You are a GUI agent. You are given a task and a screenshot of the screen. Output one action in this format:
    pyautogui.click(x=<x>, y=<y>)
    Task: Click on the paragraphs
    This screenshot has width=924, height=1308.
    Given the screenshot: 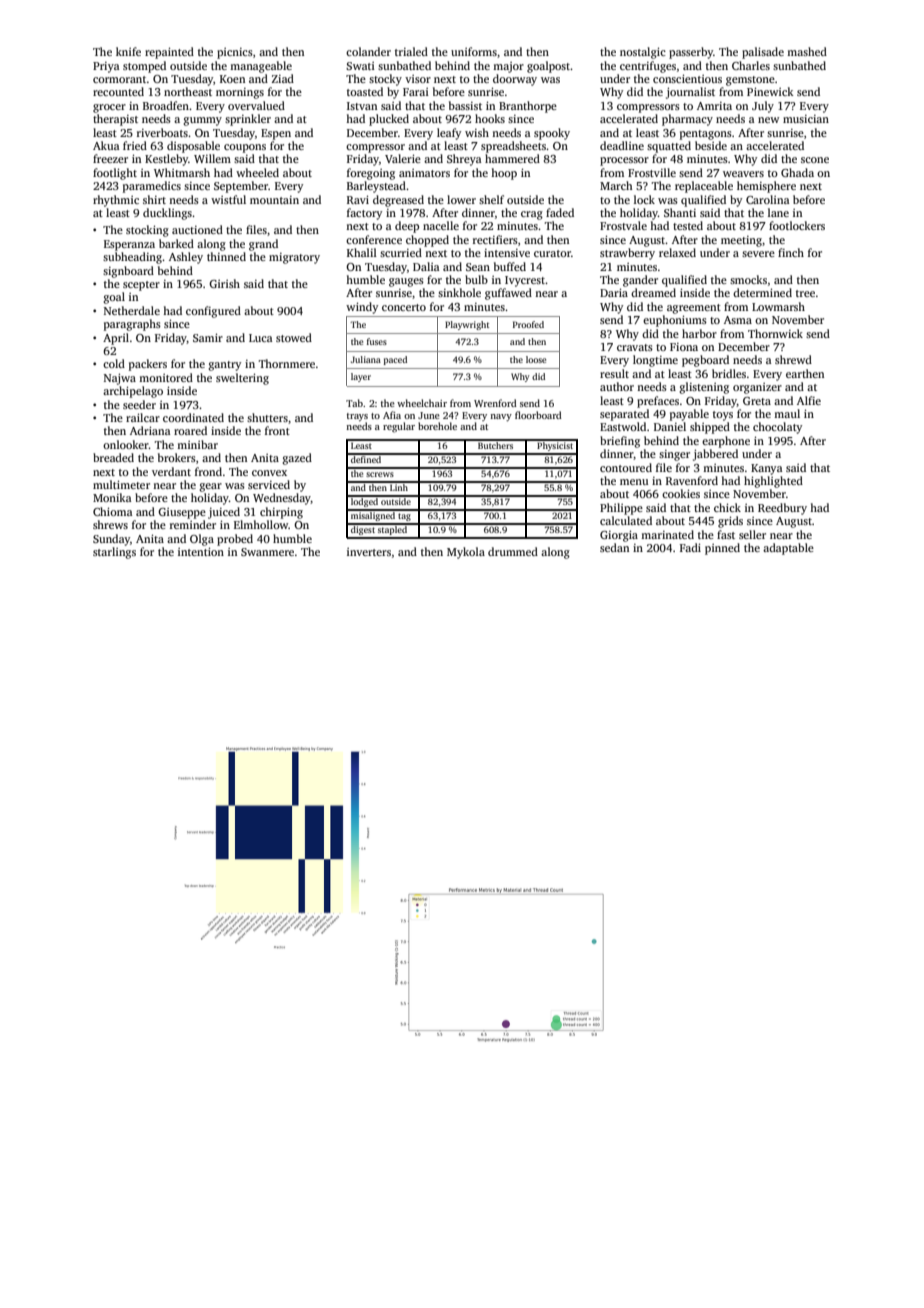 What is the action you would take?
    pyautogui.click(x=132, y=325)
